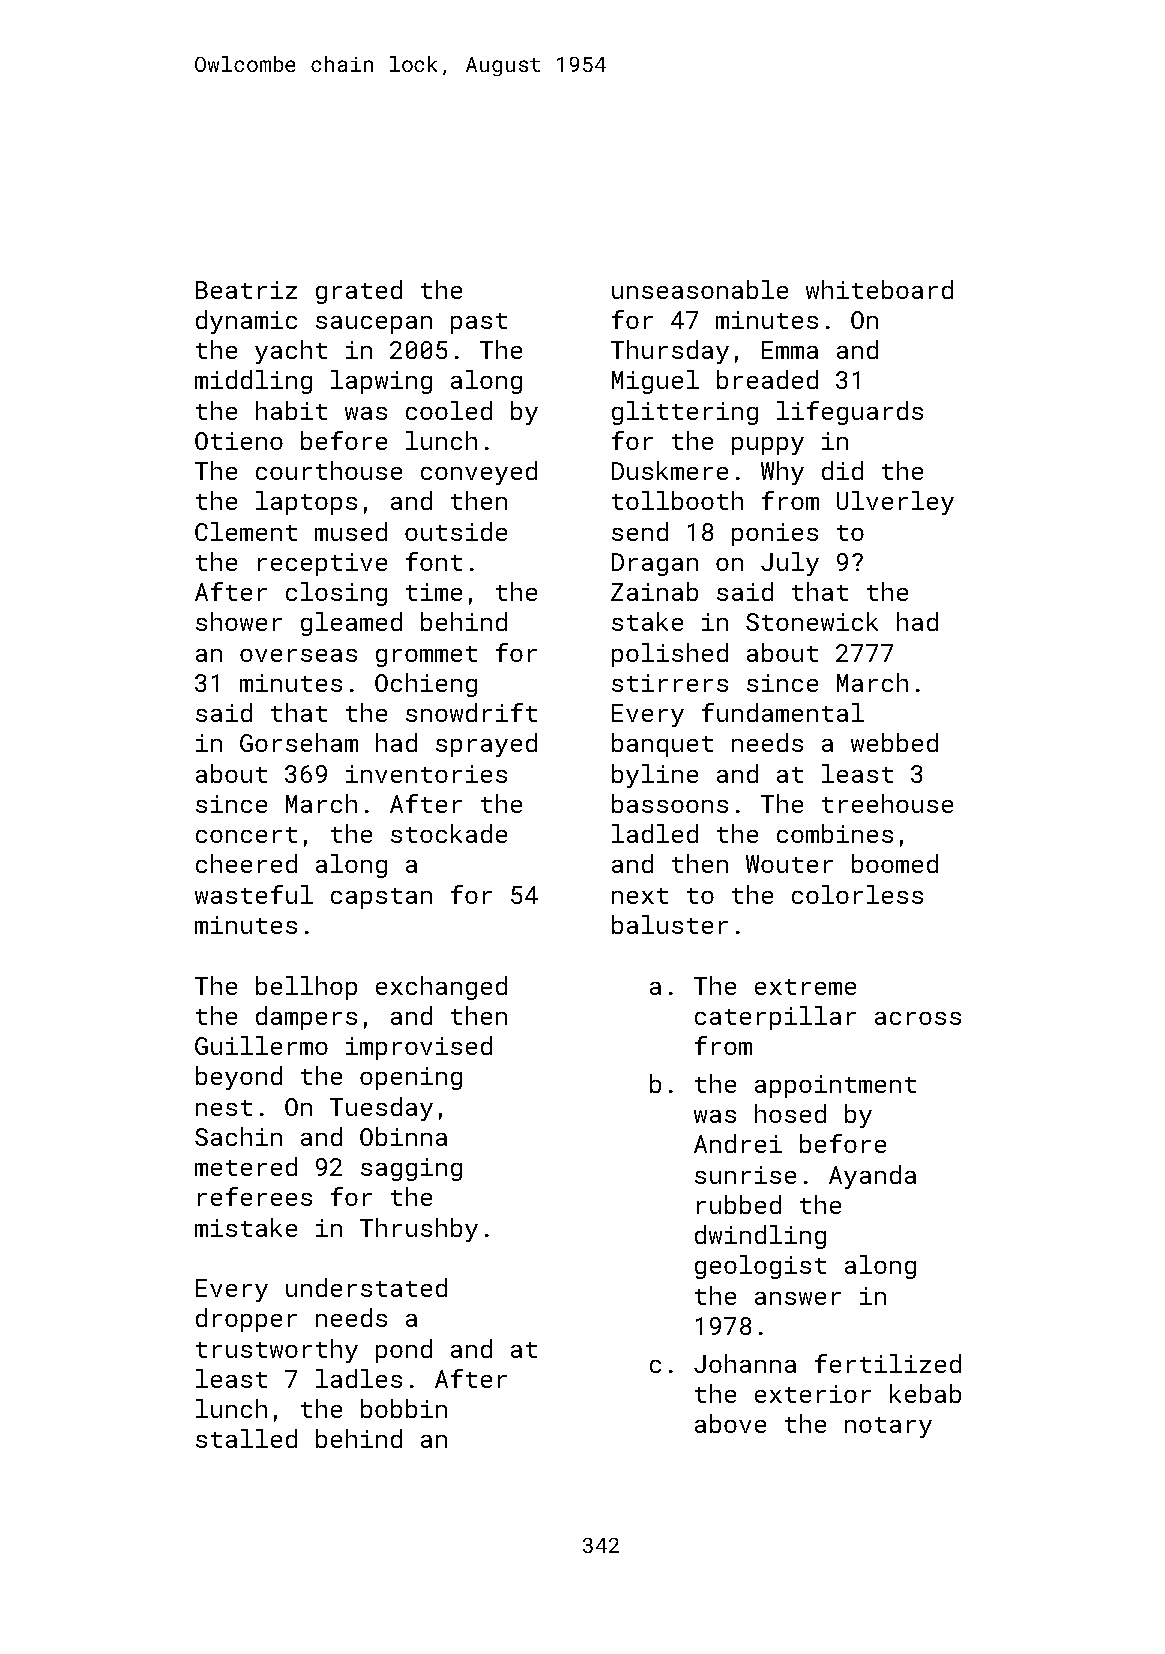  What do you see at coordinates (298, 655) in the screenshot?
I see `overseas` at bounding box center [298, 655].
